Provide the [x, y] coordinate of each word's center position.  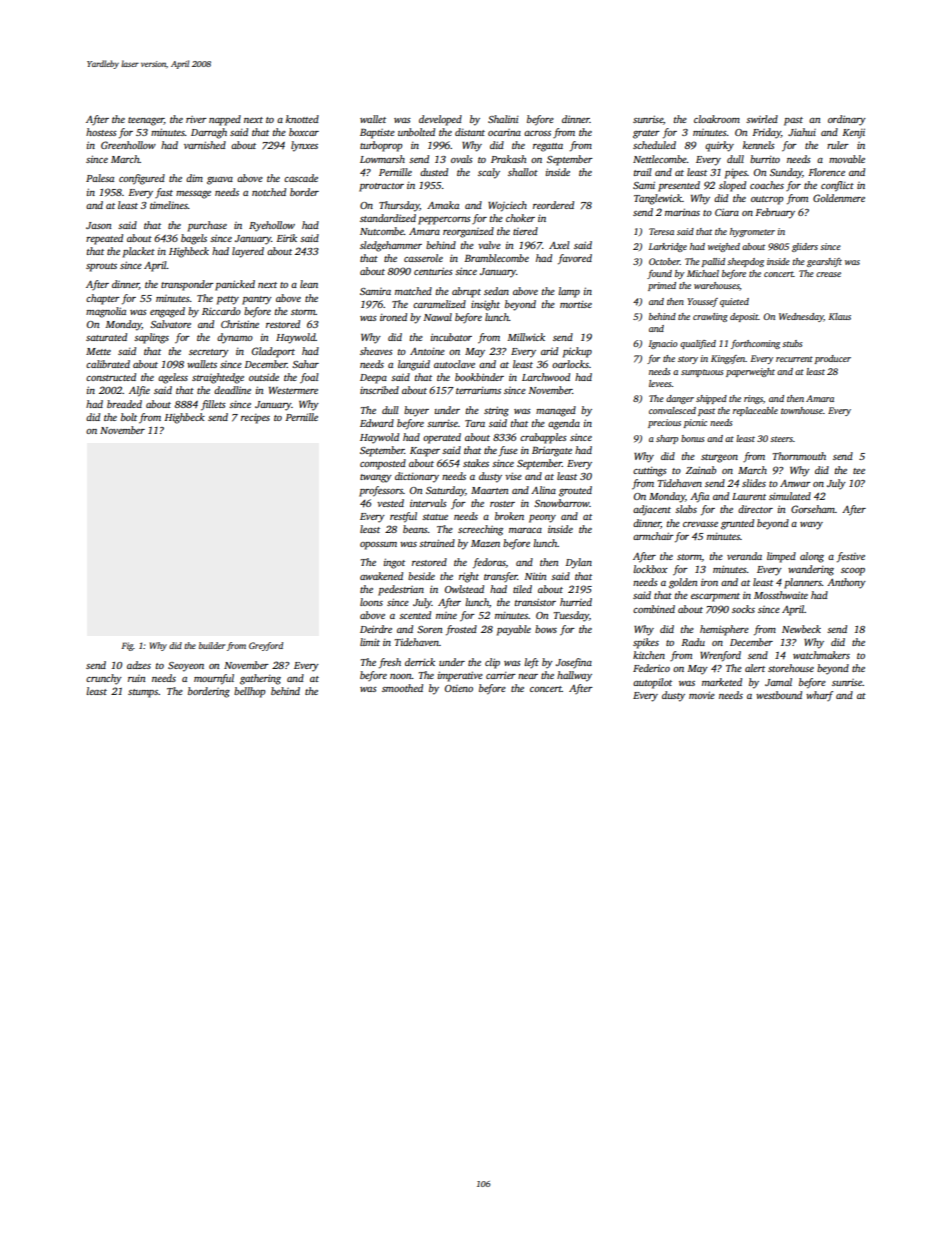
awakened [381, 576]
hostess [101, 132]
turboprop [381, 146]
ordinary [847, 120]
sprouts [101, 267]
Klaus [840, 316]
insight [485, 305]
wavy [811, 526]
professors [381, 491]
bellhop [249, 692]
